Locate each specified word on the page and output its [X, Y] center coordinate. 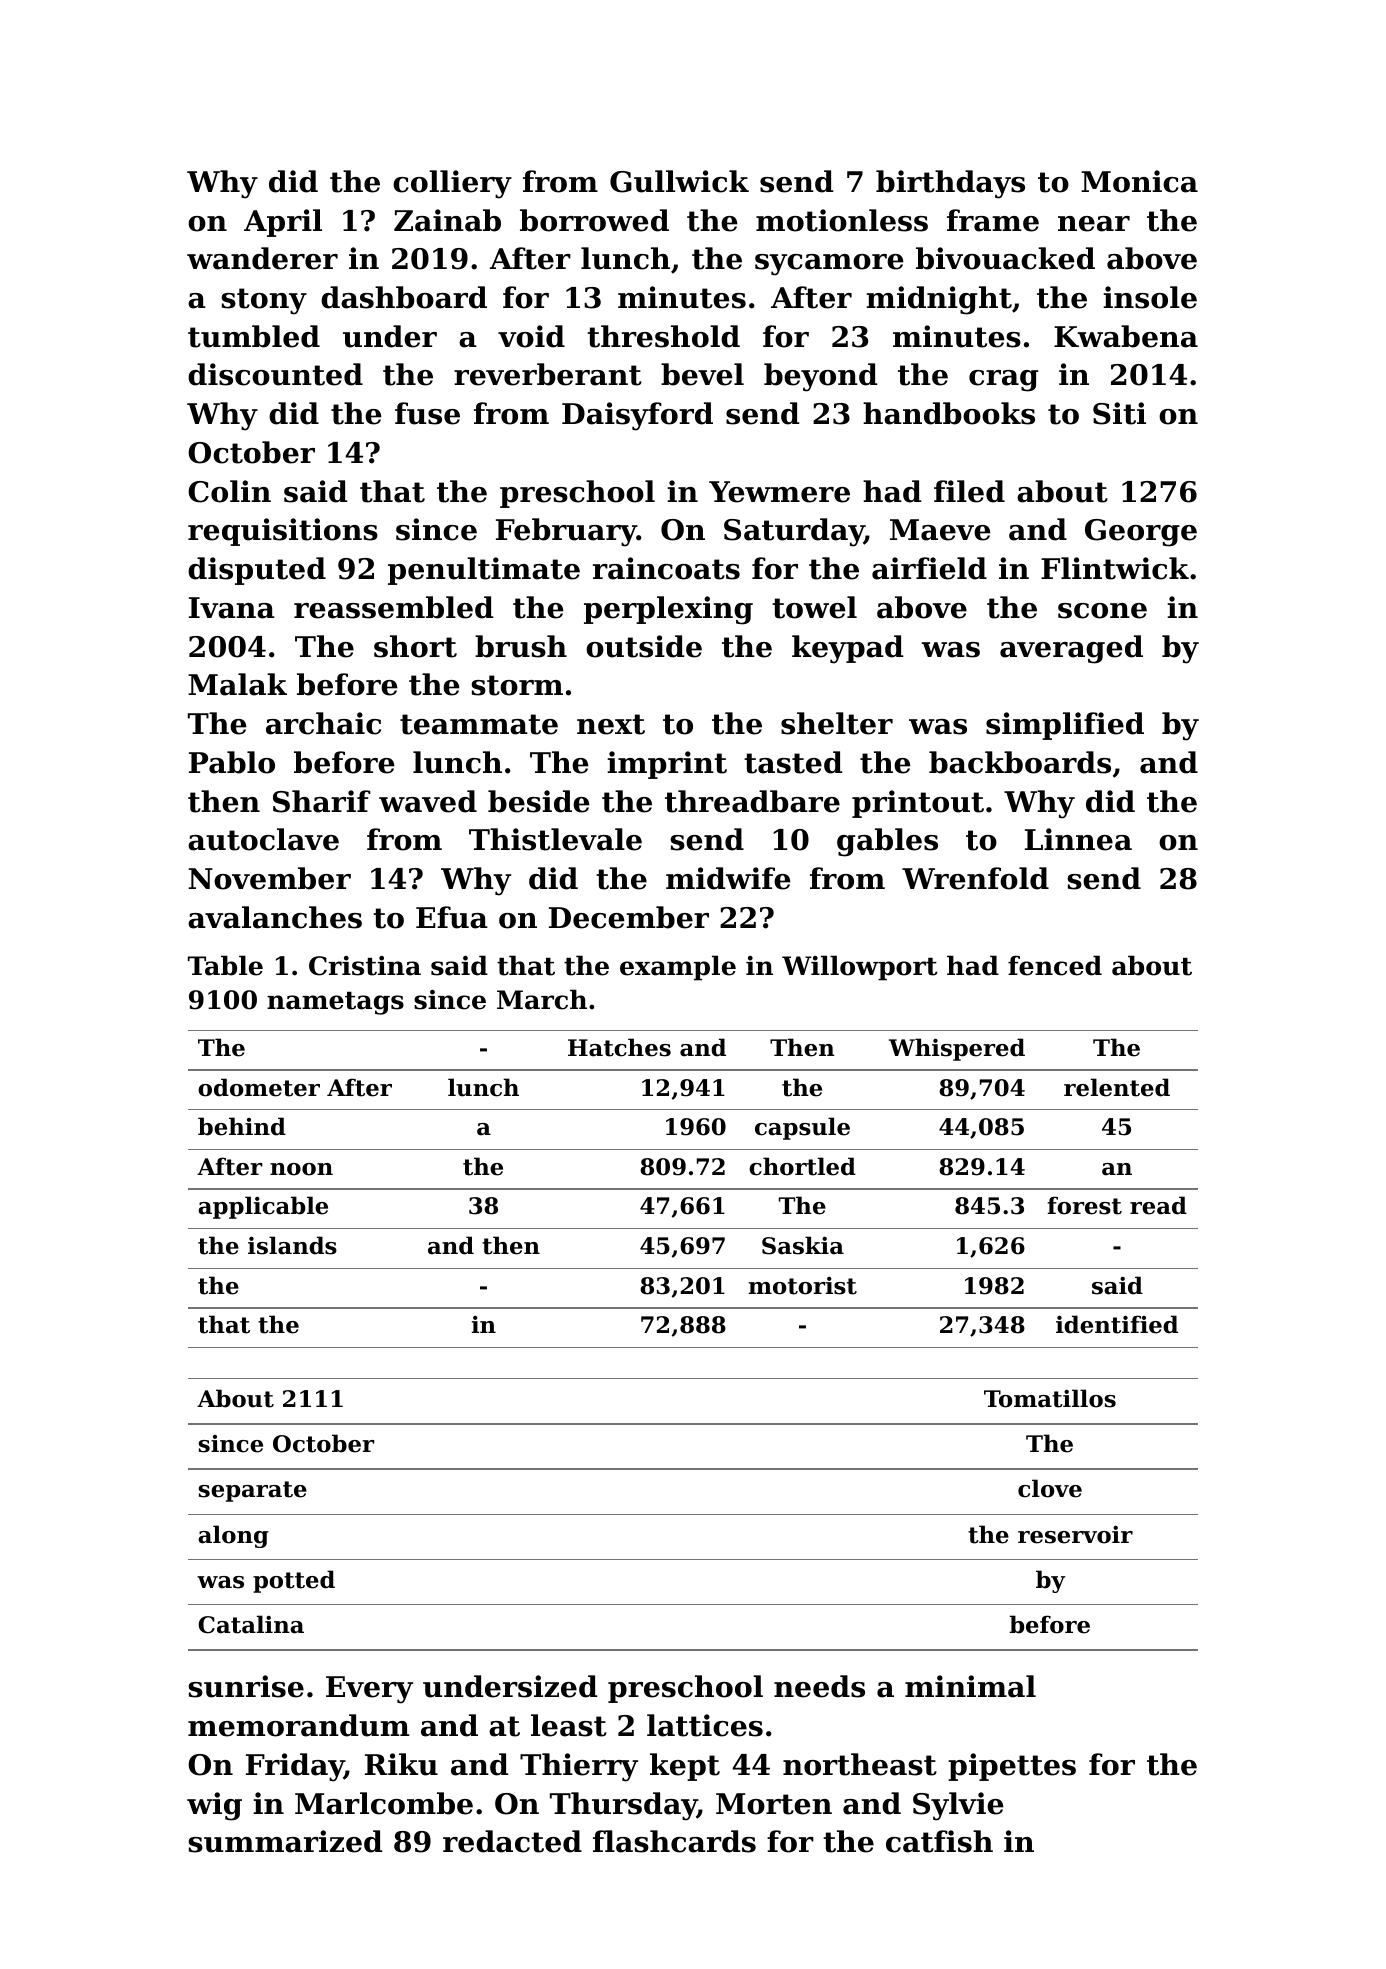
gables [887, 842]
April [283, 223]
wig [214, 1806]
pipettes [1012, 1767]
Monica [1139, 181]
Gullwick [679, 181]
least [569, 1725]
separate [252, 1491]
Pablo [232, 762]
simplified [1065, 726]
